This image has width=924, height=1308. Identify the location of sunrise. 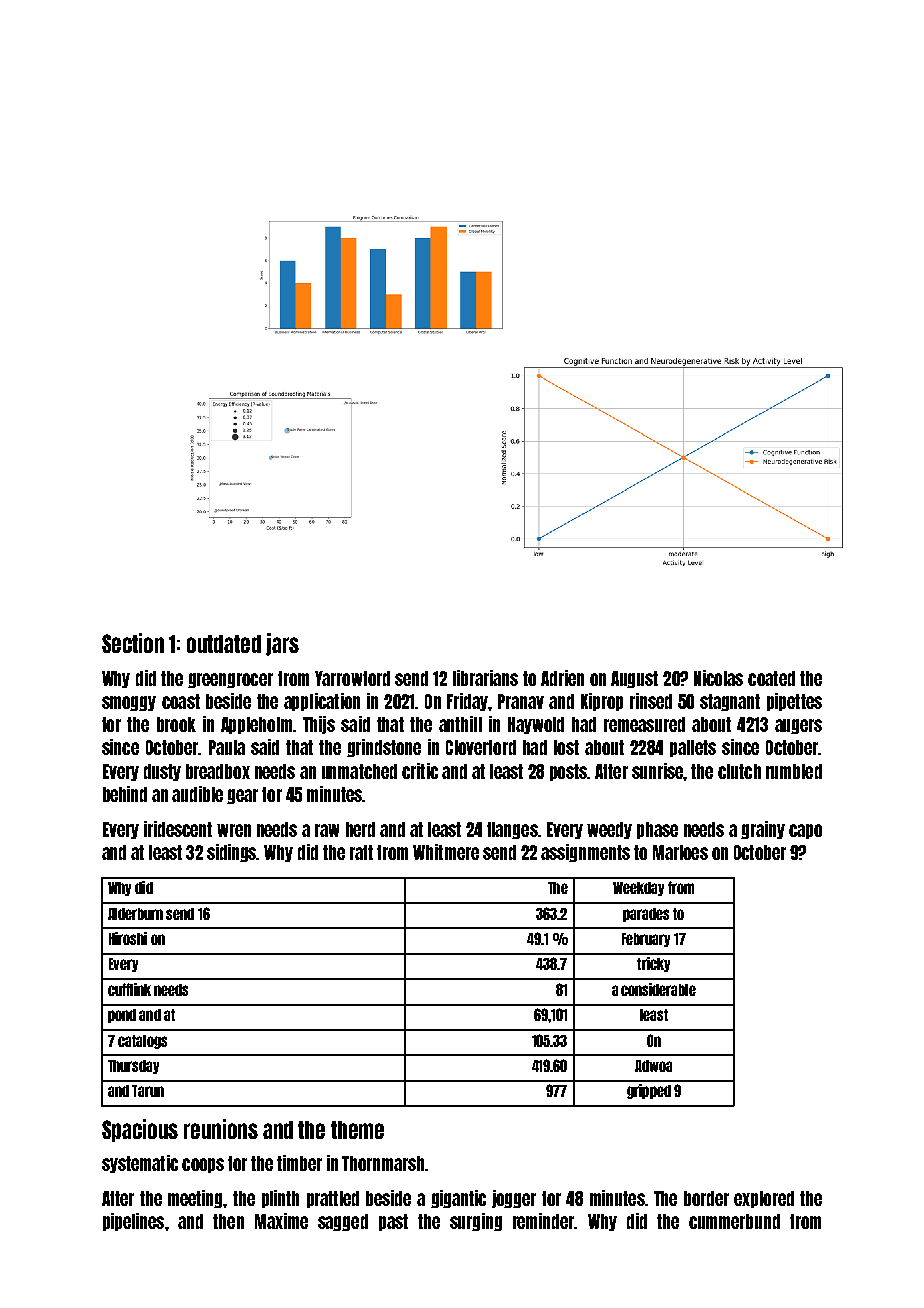
(657, 771).
